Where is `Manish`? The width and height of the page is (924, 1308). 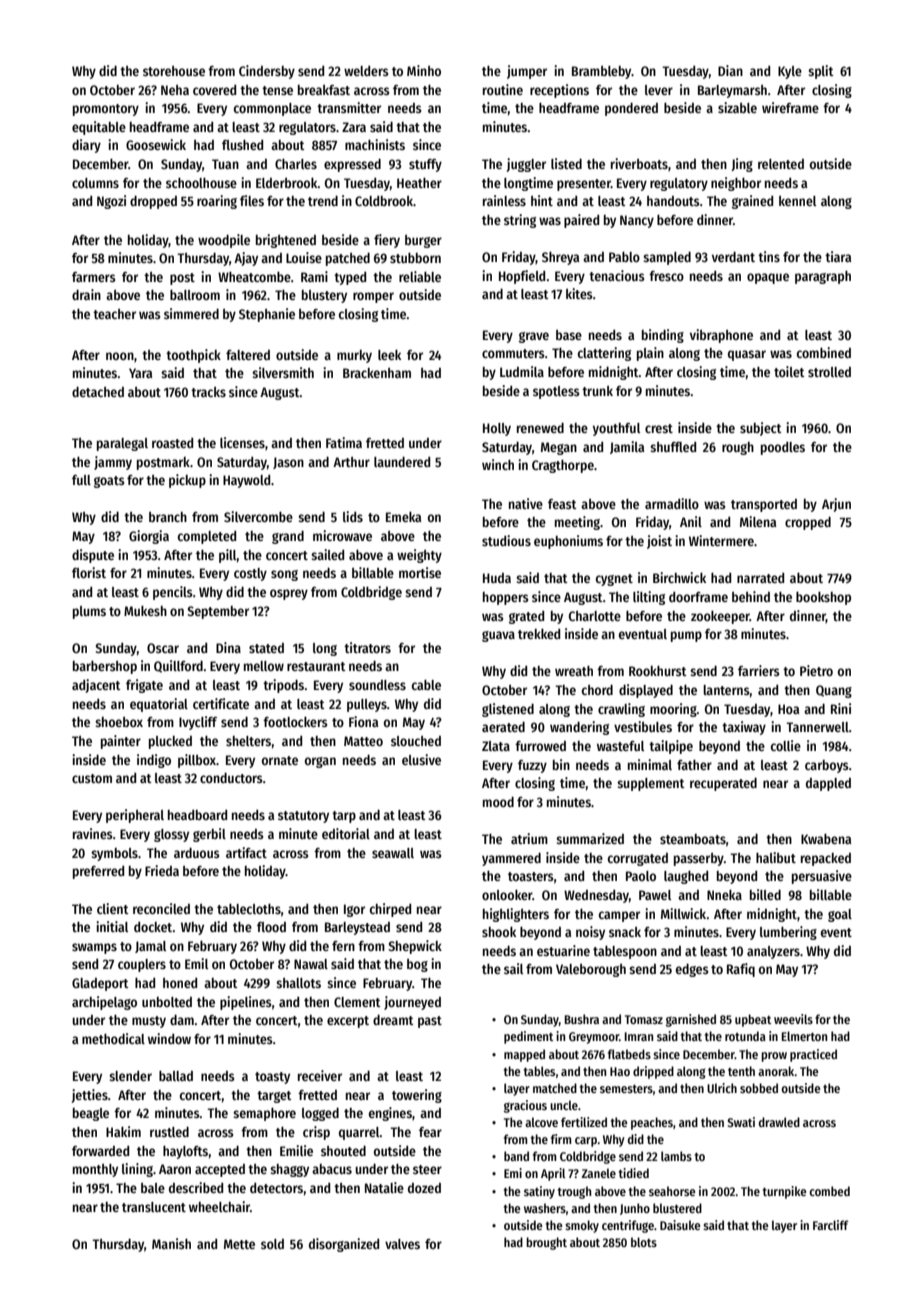 Manish is located at coordinates (171, 1243).
